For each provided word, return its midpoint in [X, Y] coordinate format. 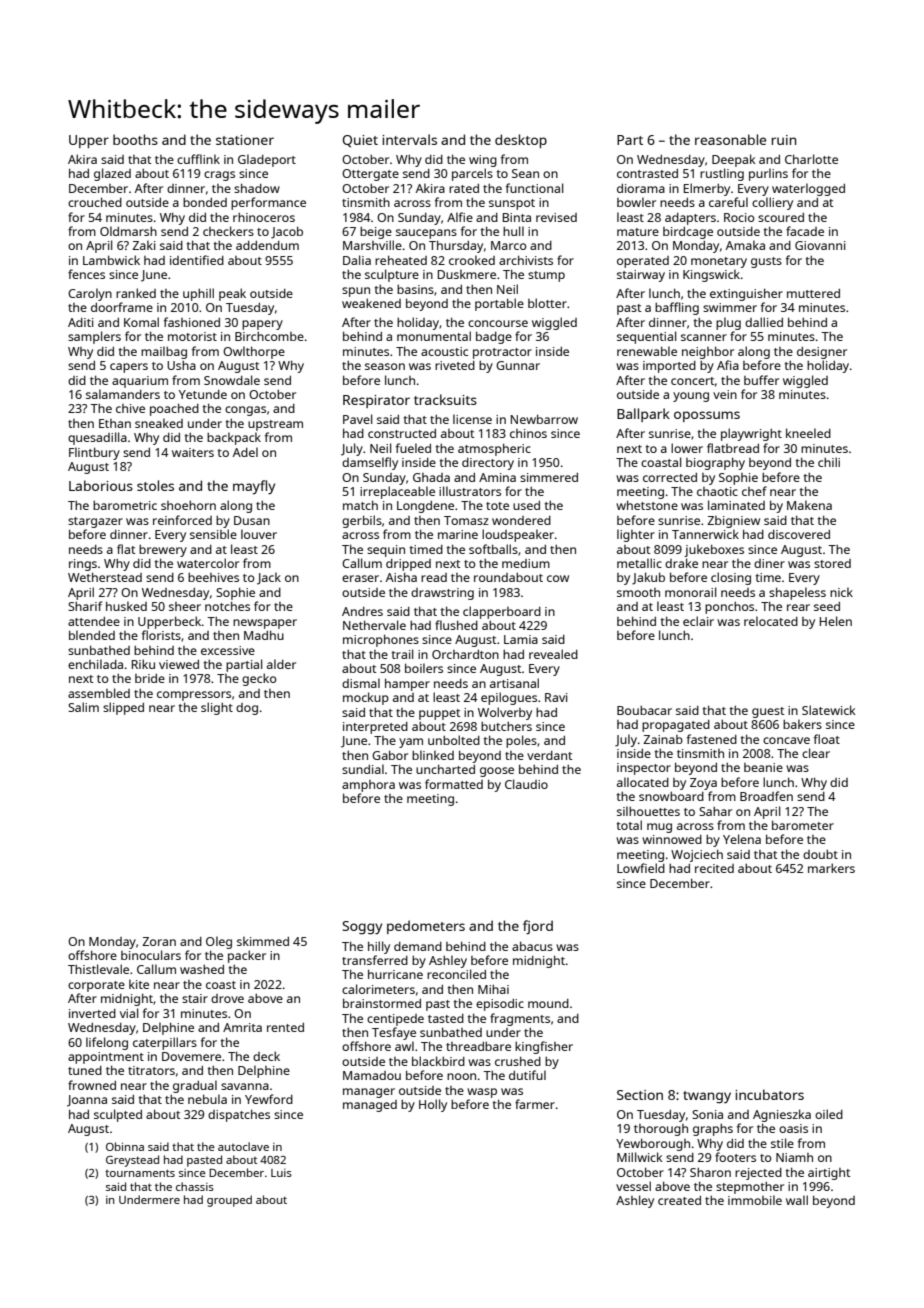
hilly [379, 947]
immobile [755, 1200]
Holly [433, 1105]
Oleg [219, 942]
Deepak [734, 160]
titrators [151, 1070]
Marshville [372, 245]
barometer [803, 825]
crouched [95, 202]
